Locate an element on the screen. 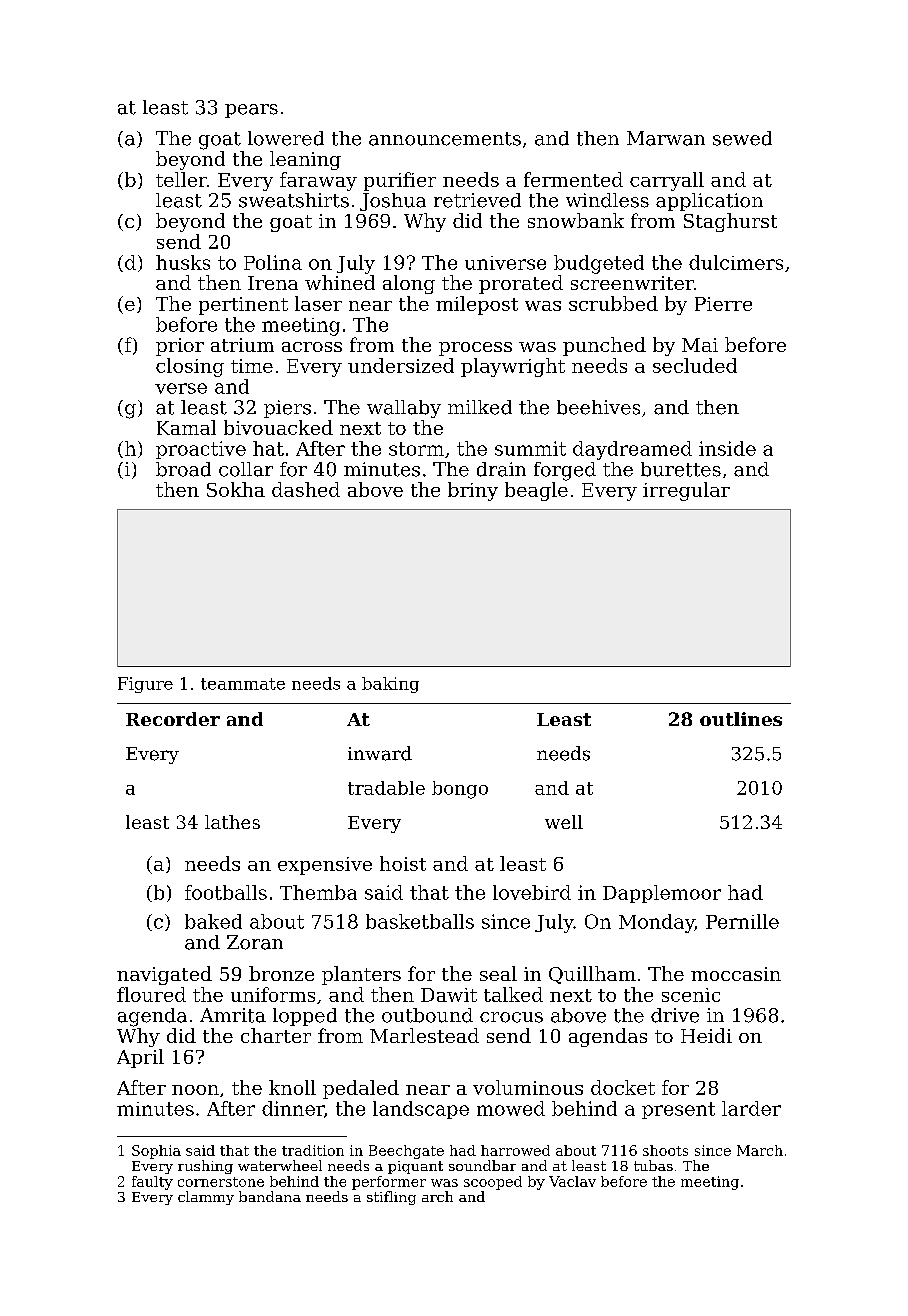 This screenshot has height=1316, width=908. milepost is located at coordinates (477, 305).
